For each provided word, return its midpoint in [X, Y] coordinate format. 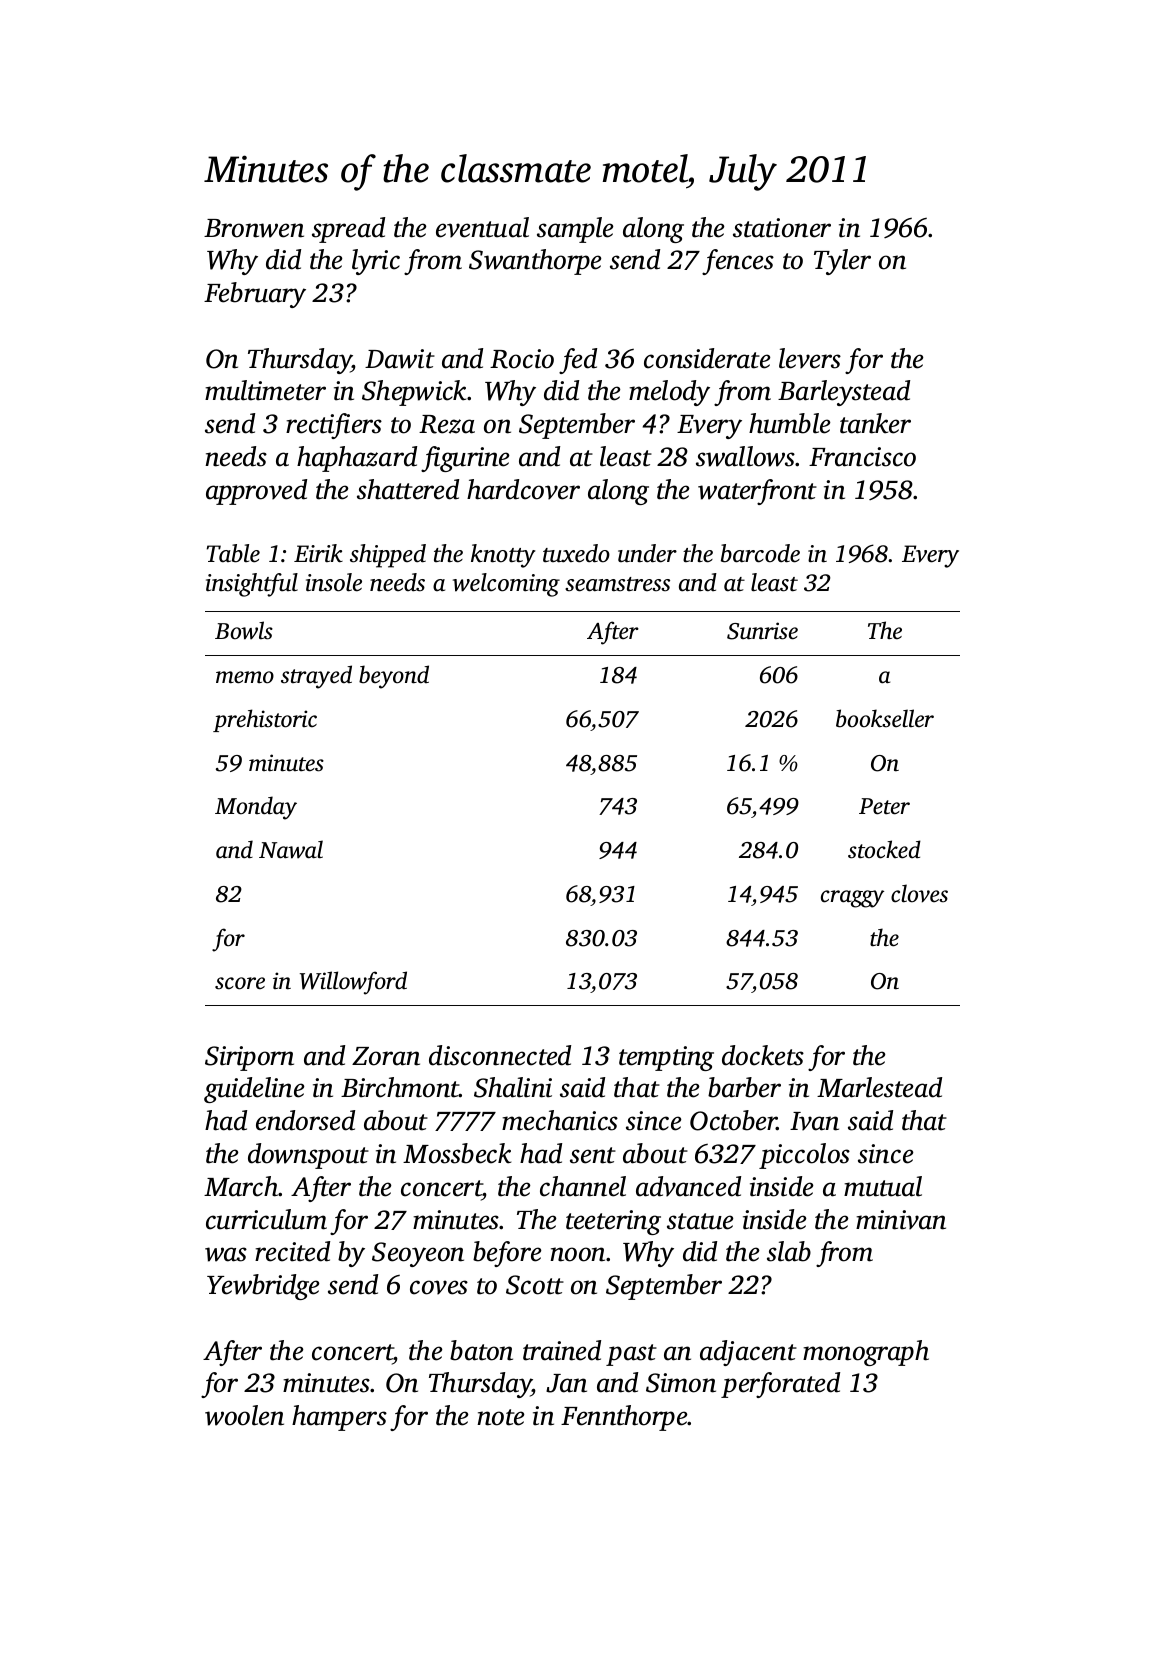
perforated [780, 1385]
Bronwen [254, 228]
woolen [244, 1415]
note [501, 1417]
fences [738, 262]
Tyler [842, 262]
